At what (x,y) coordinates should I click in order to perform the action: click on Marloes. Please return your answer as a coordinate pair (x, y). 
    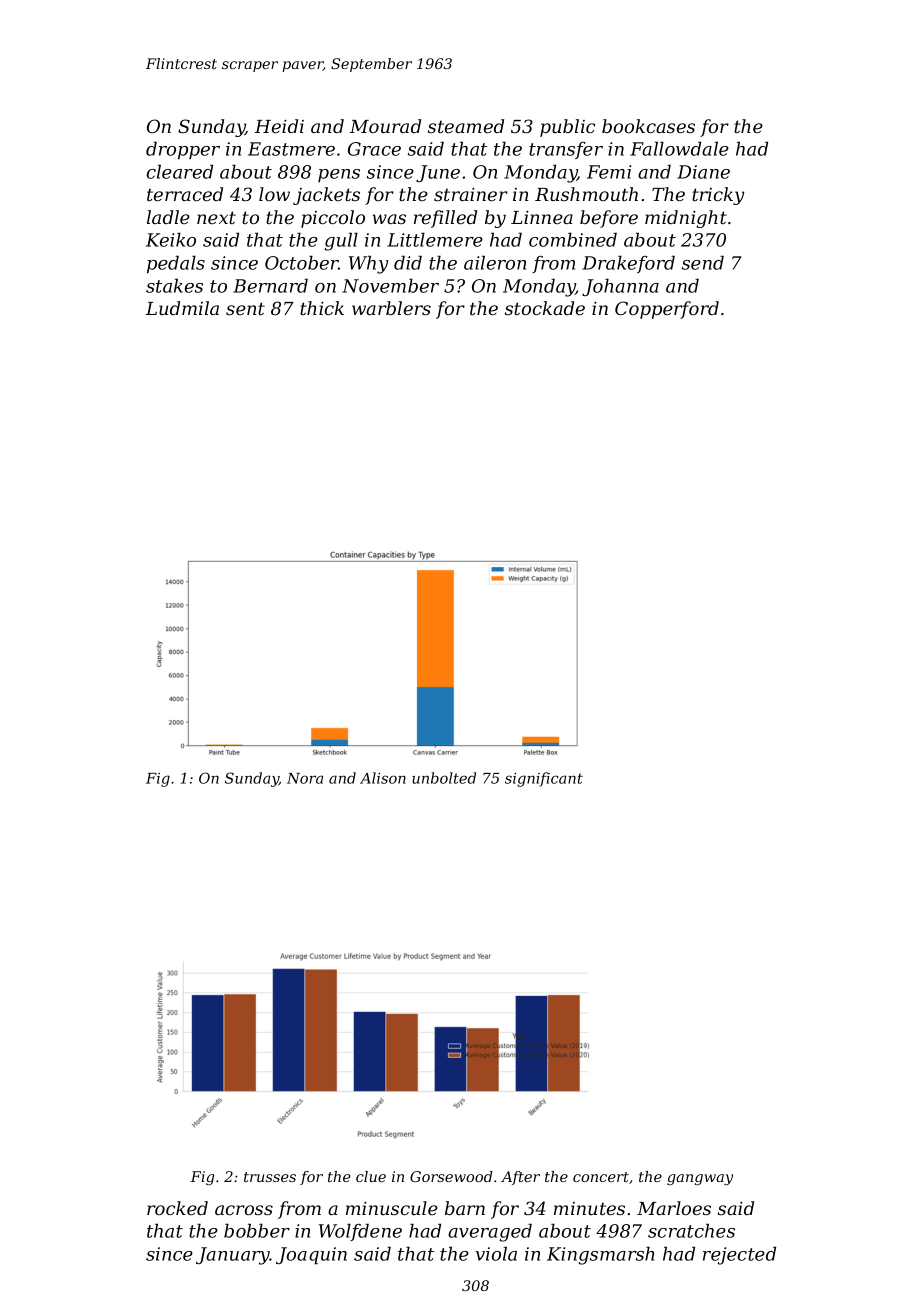
    Looking at the image, I should click on (674, 1208).
